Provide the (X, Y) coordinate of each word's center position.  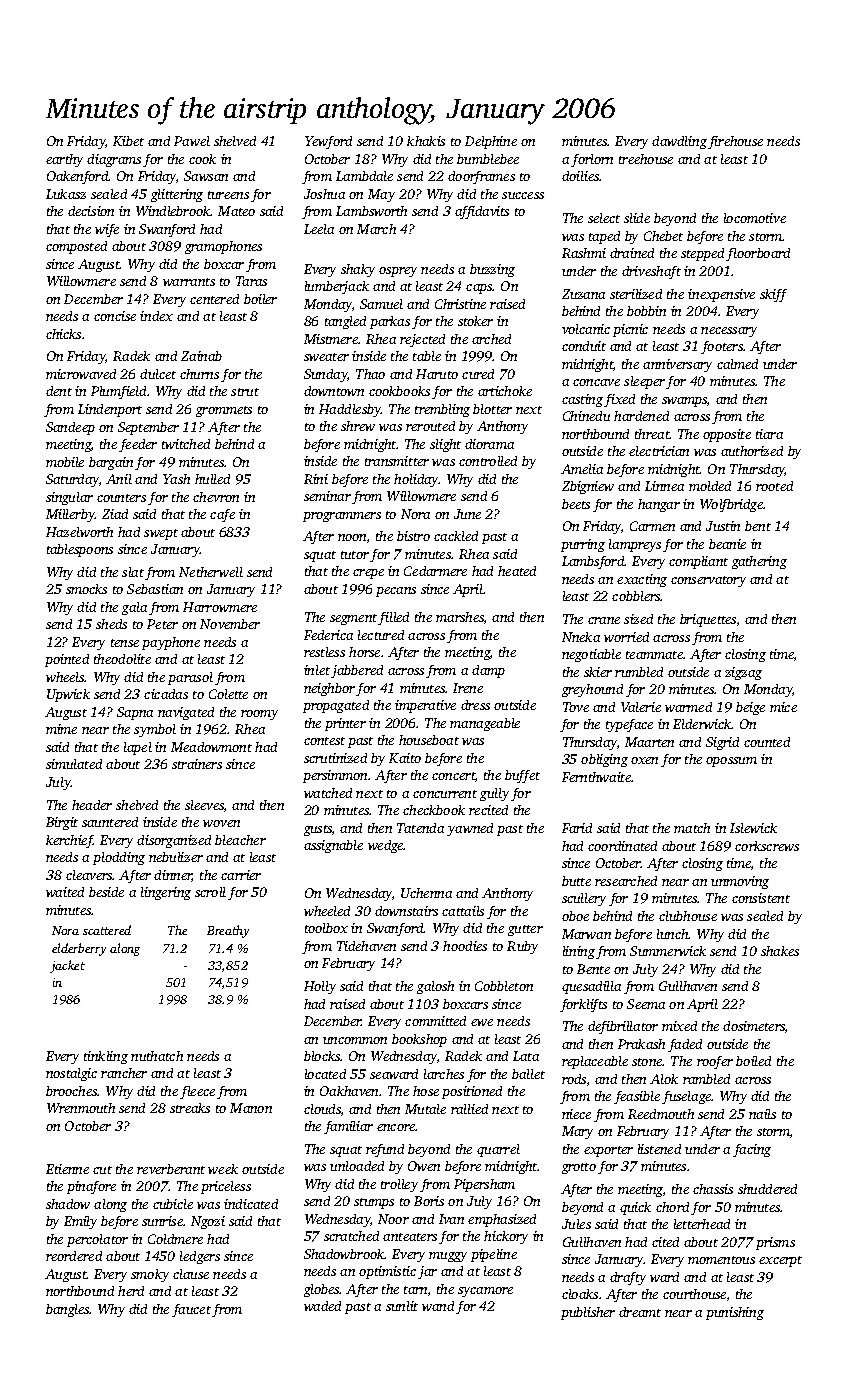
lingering (166, 893)
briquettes (708, 620)
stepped (702, 254)
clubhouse (688, 916)
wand (438, 1306)
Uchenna (426, 893)
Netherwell (211, 572)
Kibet (128, 141)
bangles (67, 1310)
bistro (413, 536)
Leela (319, 229)
